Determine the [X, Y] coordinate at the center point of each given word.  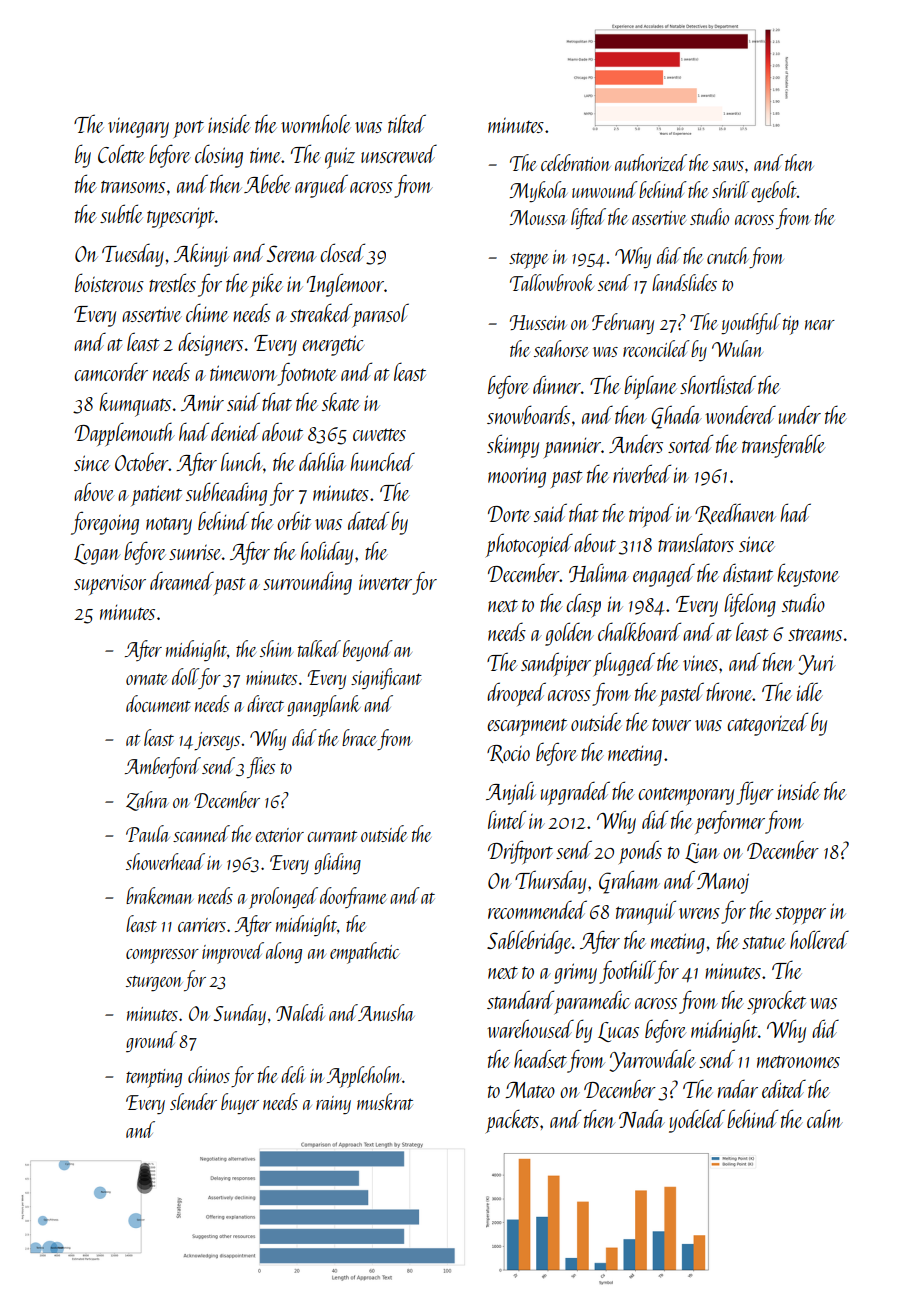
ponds [640, 852]
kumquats [135, 404]
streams [815, 634]
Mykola [539, 191]
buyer [240, 1103]
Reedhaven [735, 513]
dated [368, 520]
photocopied [529, 545]
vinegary [138, 127]
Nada [642, 1118]
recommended [537, 909]
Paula [148, 833]
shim [276, 648]
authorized [651, 162]
